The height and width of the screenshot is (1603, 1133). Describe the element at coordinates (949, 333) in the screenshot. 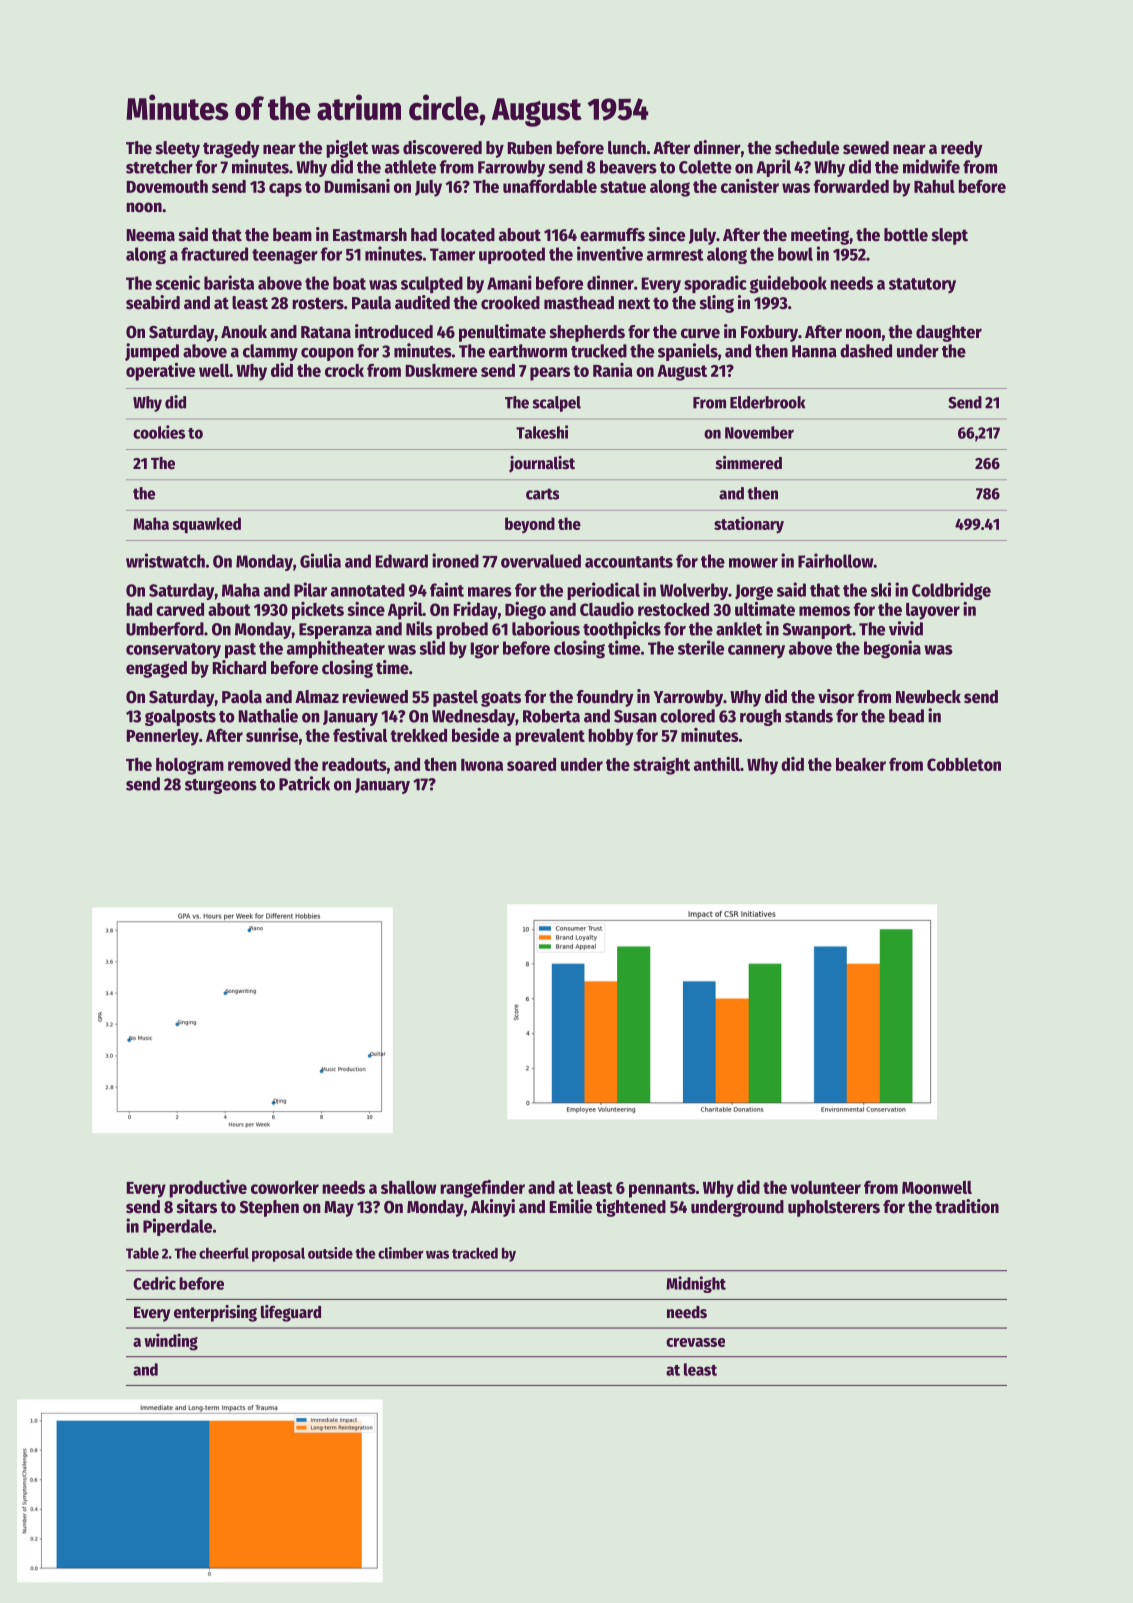

I see `daughter` at that location.
